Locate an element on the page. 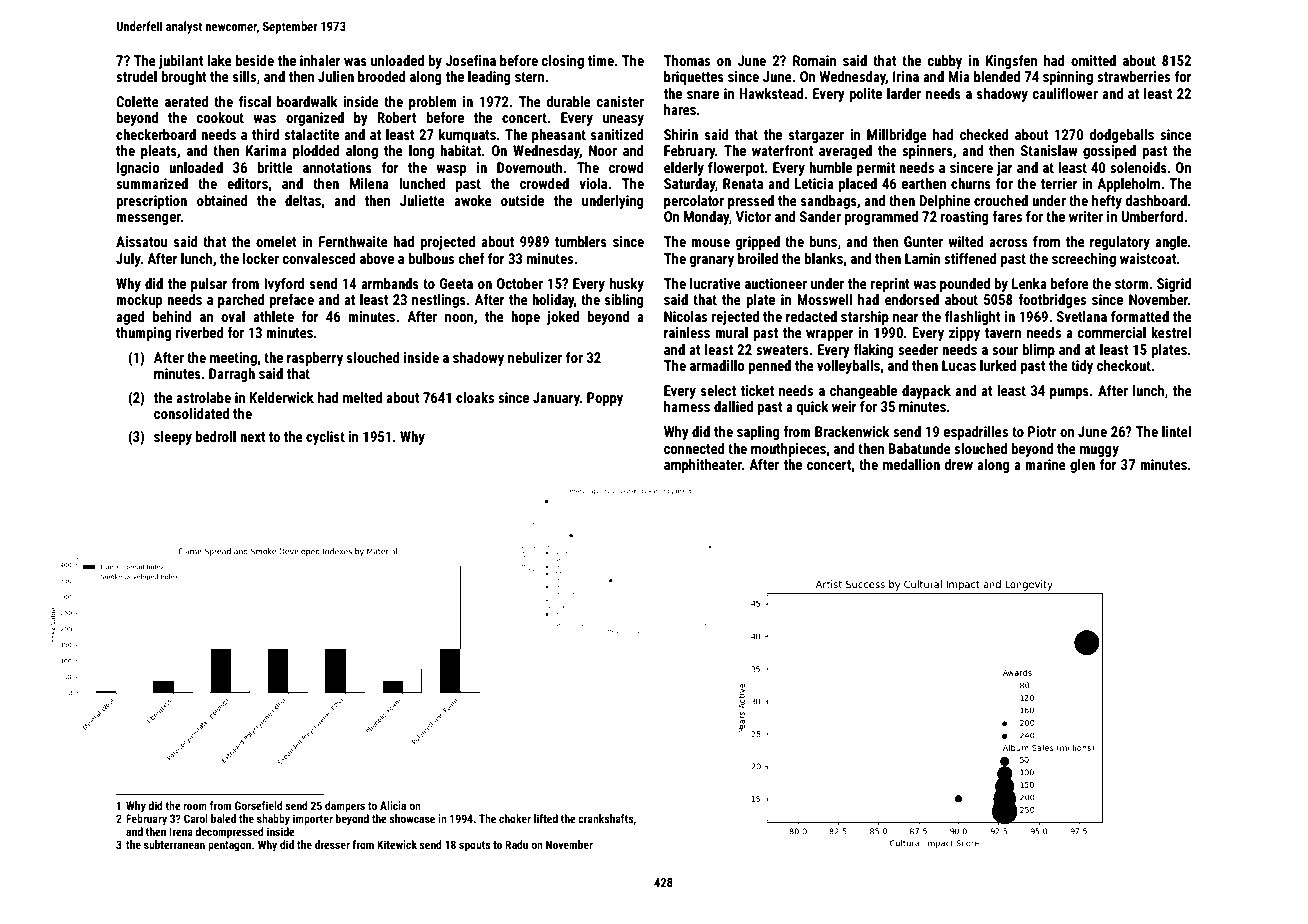  thumping is located at coordinates (143, 334).
